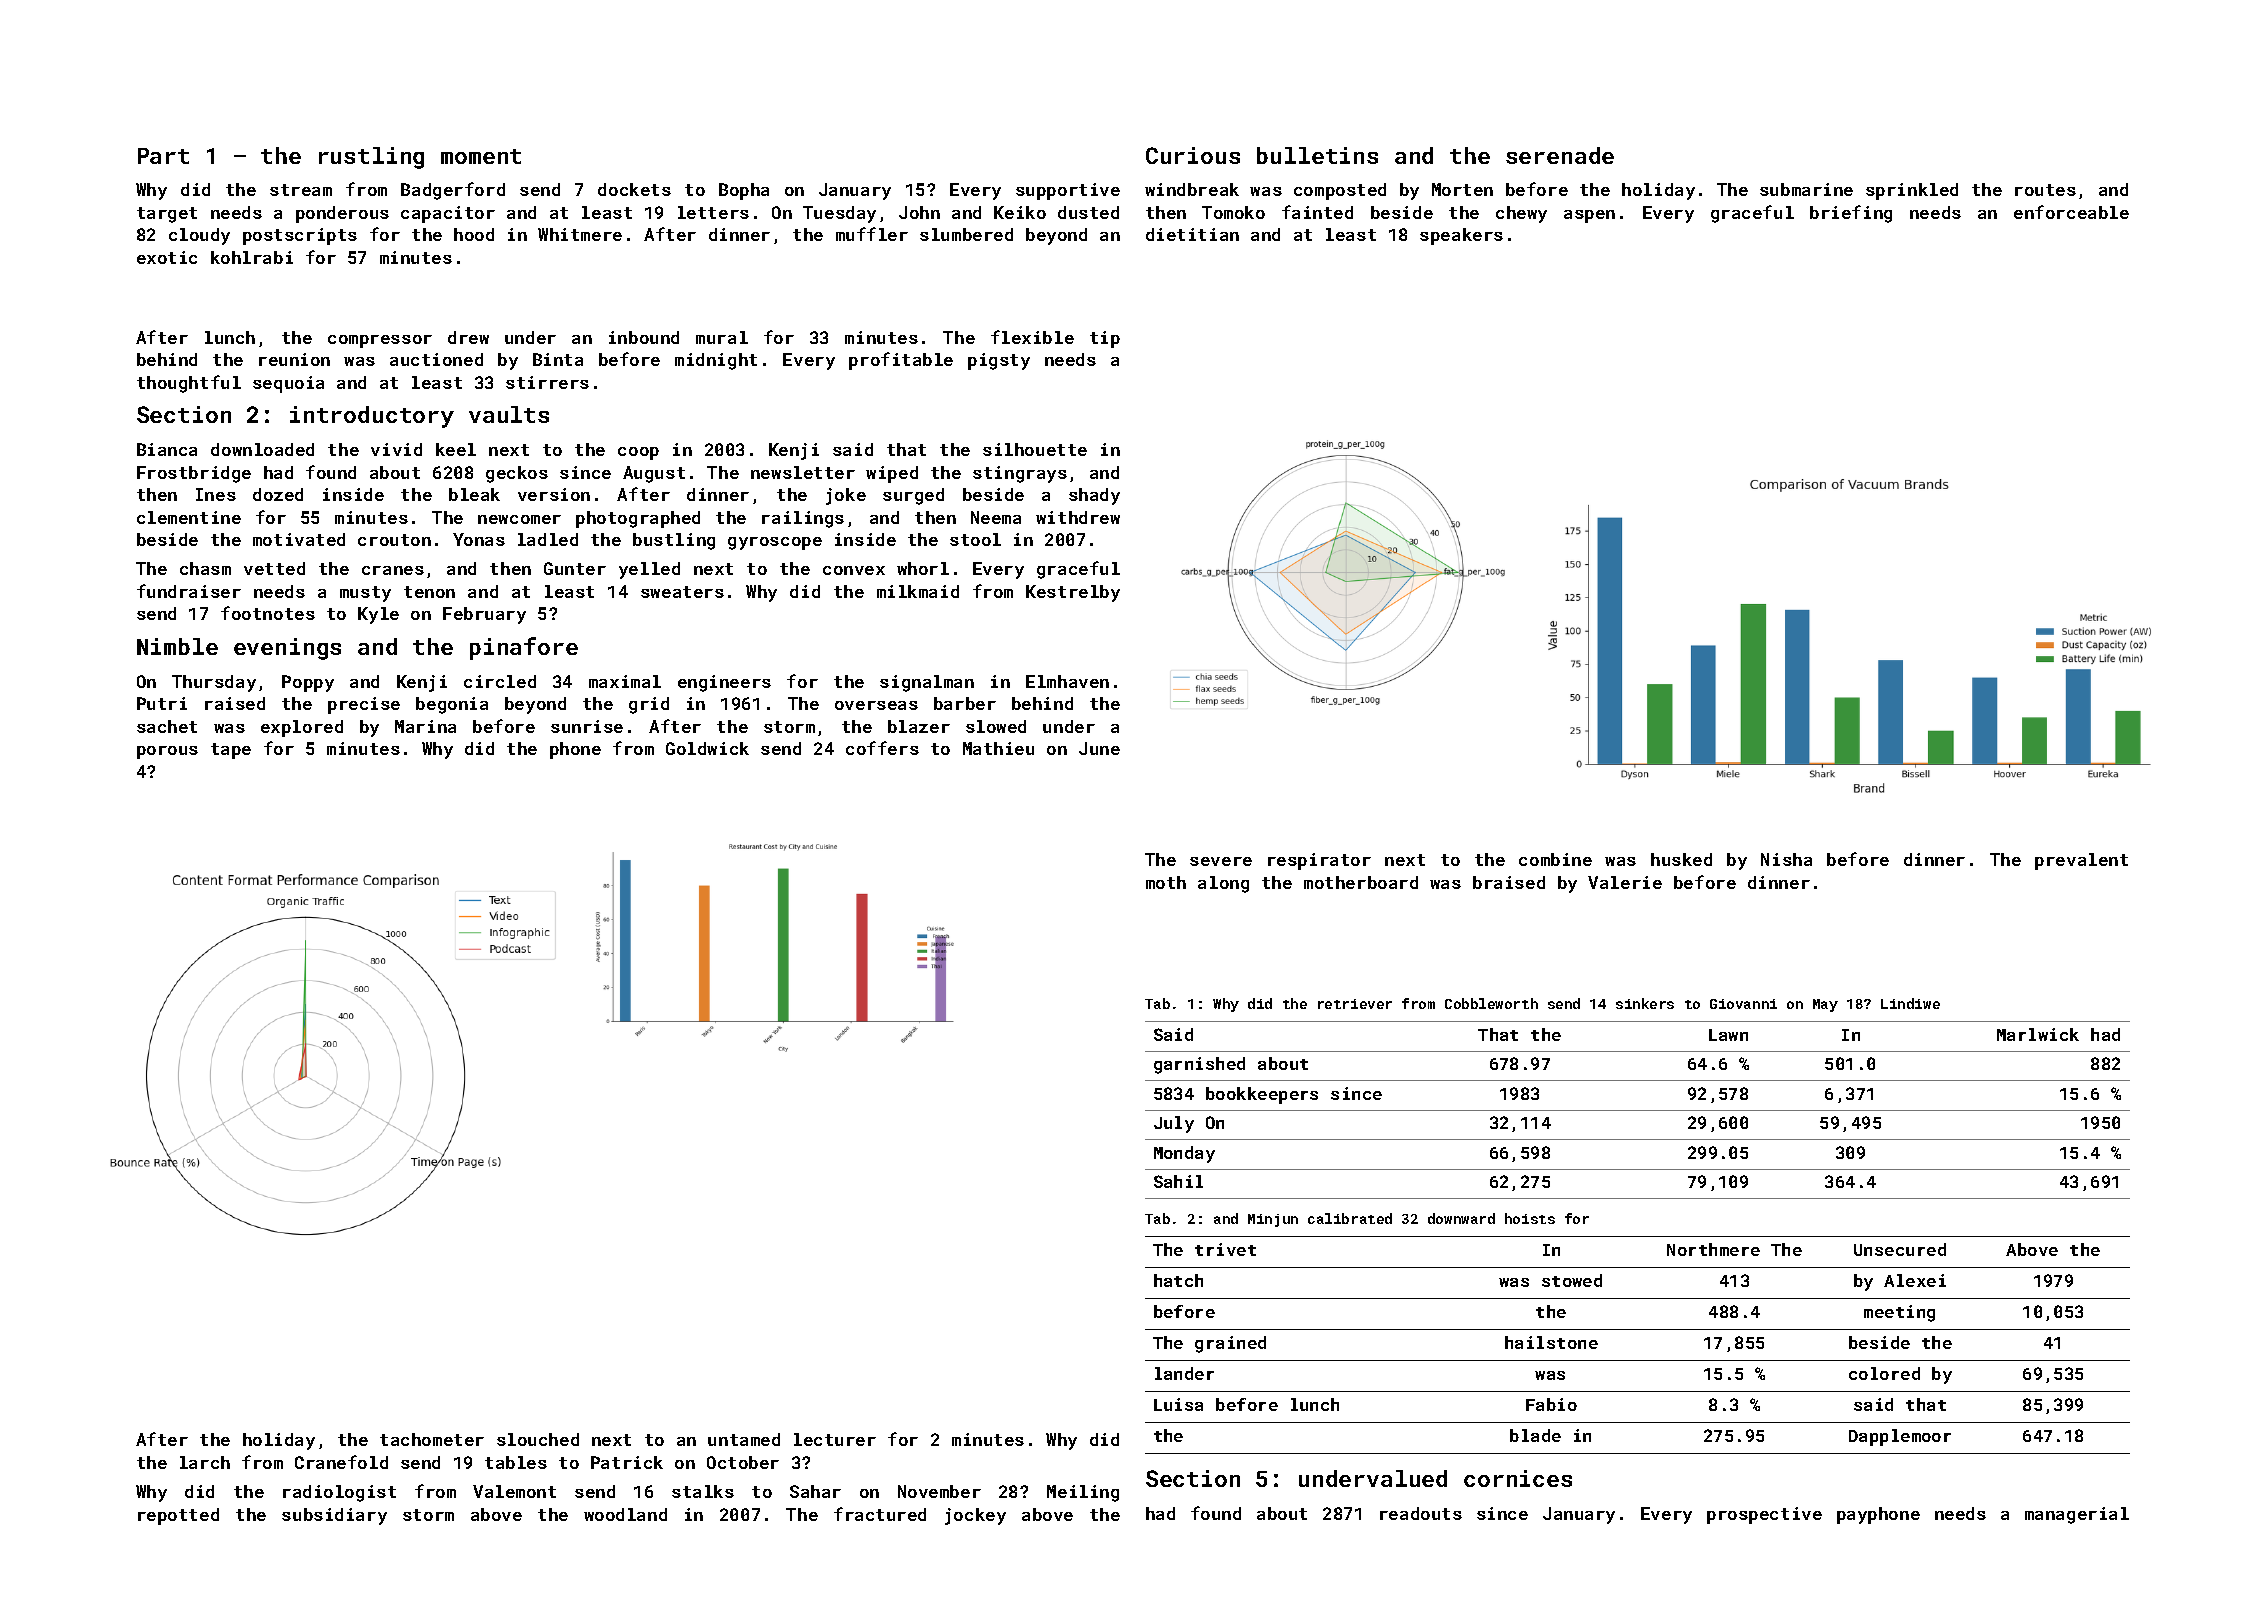 The image size is (2266, 1602). What do you see at coordinates (2071, 212) in the page?
I see `enforceable` at bounding box center [2071, 212].
